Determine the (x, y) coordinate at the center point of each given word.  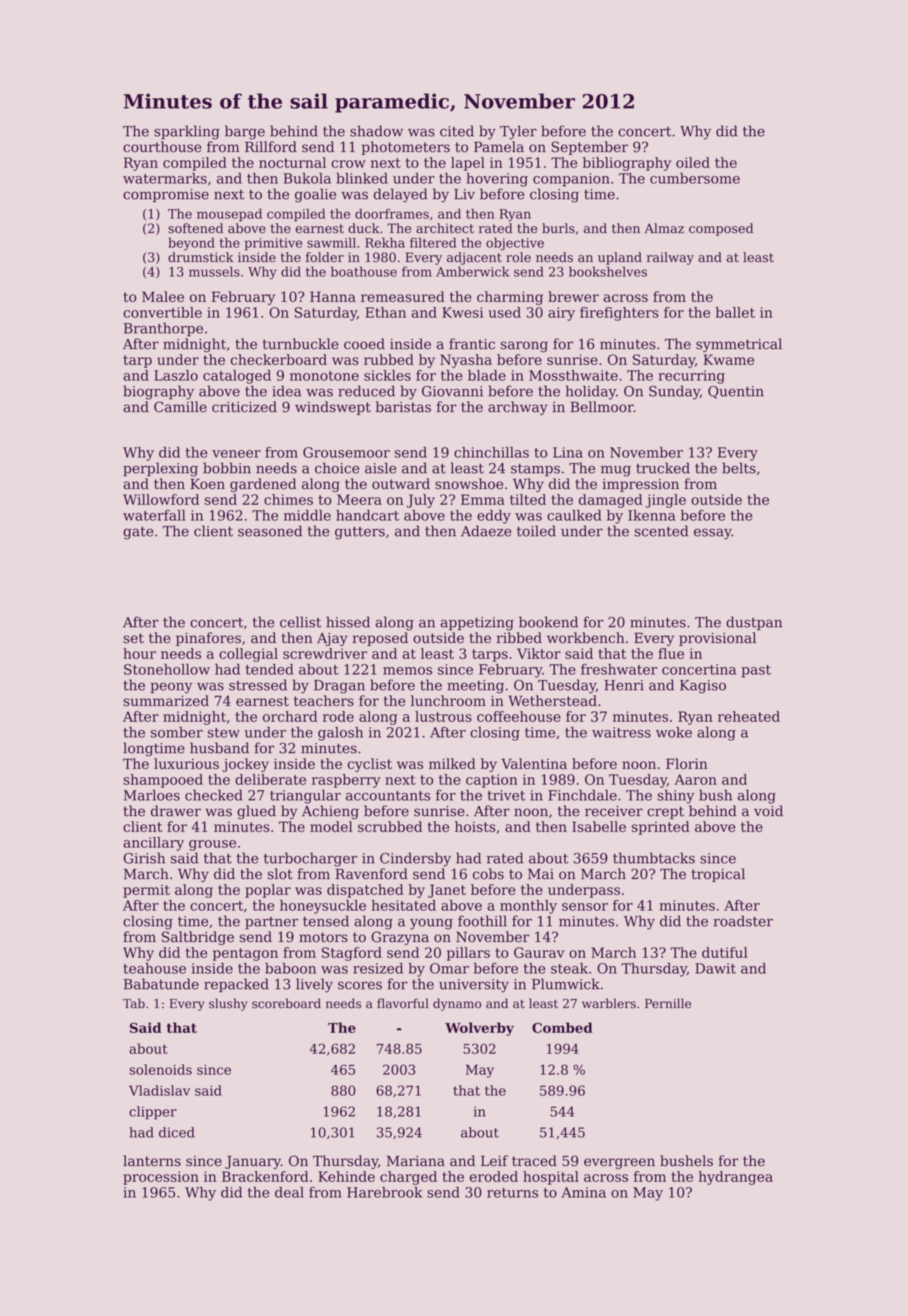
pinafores (208, 639)
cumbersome (695, 178)
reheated (749, 716)
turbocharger (311, 859)
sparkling (187, 132)
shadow (376, 131)
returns (512, 1193)
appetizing (477, 624)
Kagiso (703, 687)
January (253, 1162)
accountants (388, 796)
